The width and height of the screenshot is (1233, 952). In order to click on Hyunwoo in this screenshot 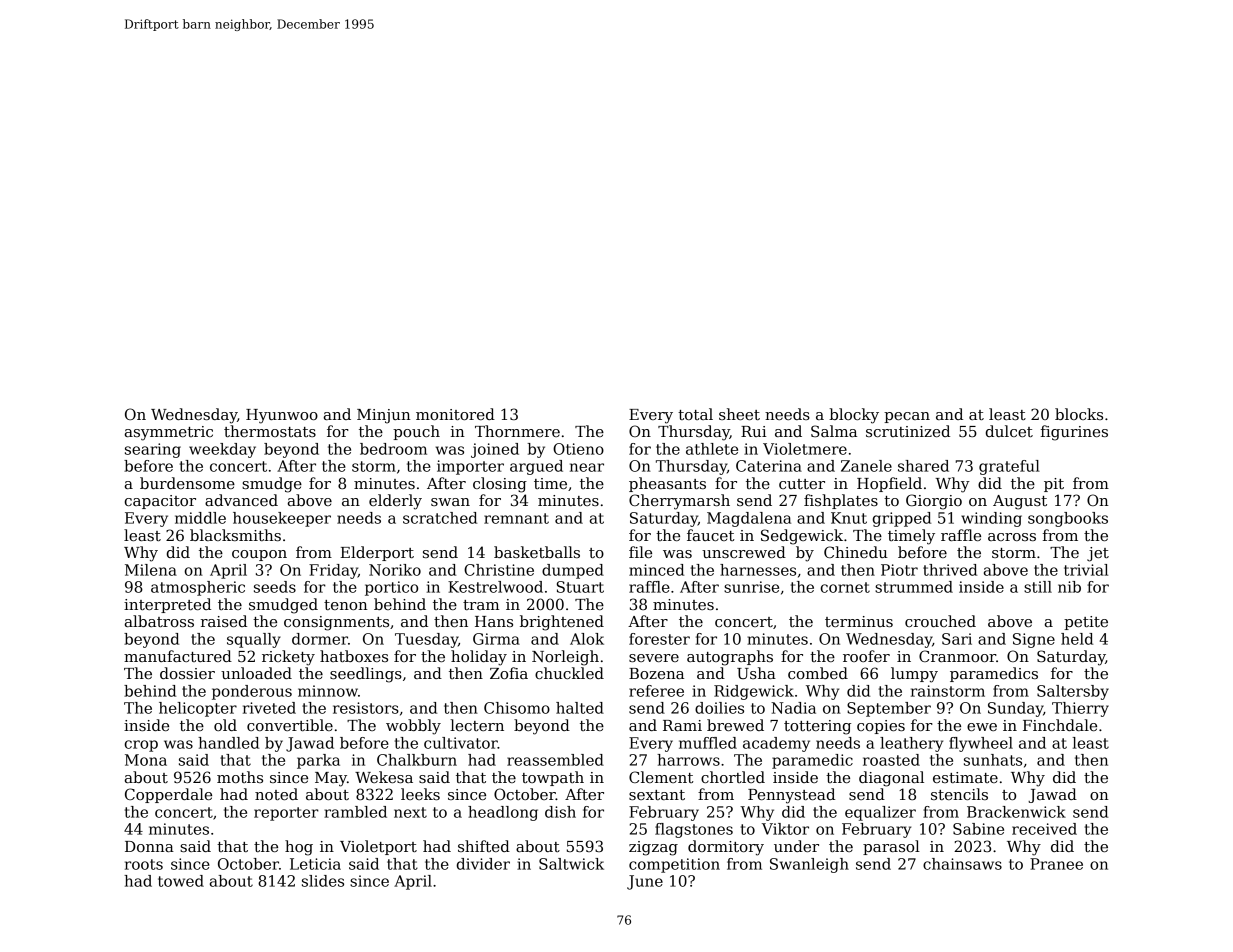, I will do `click(282, 416)`.
